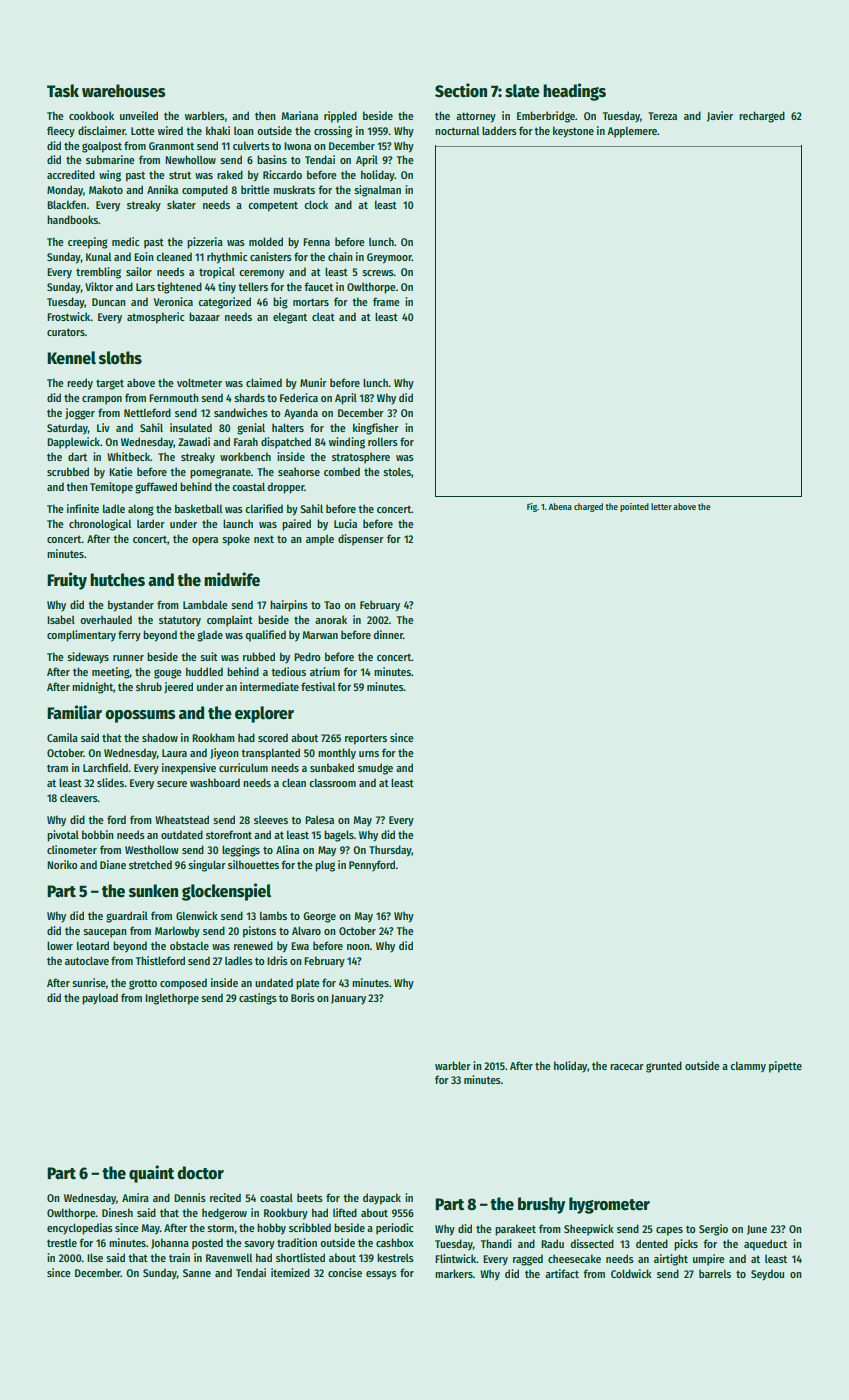  Describe the element at coordinates (627, 1067) in the screenshot. I see `racecar` at that location.
